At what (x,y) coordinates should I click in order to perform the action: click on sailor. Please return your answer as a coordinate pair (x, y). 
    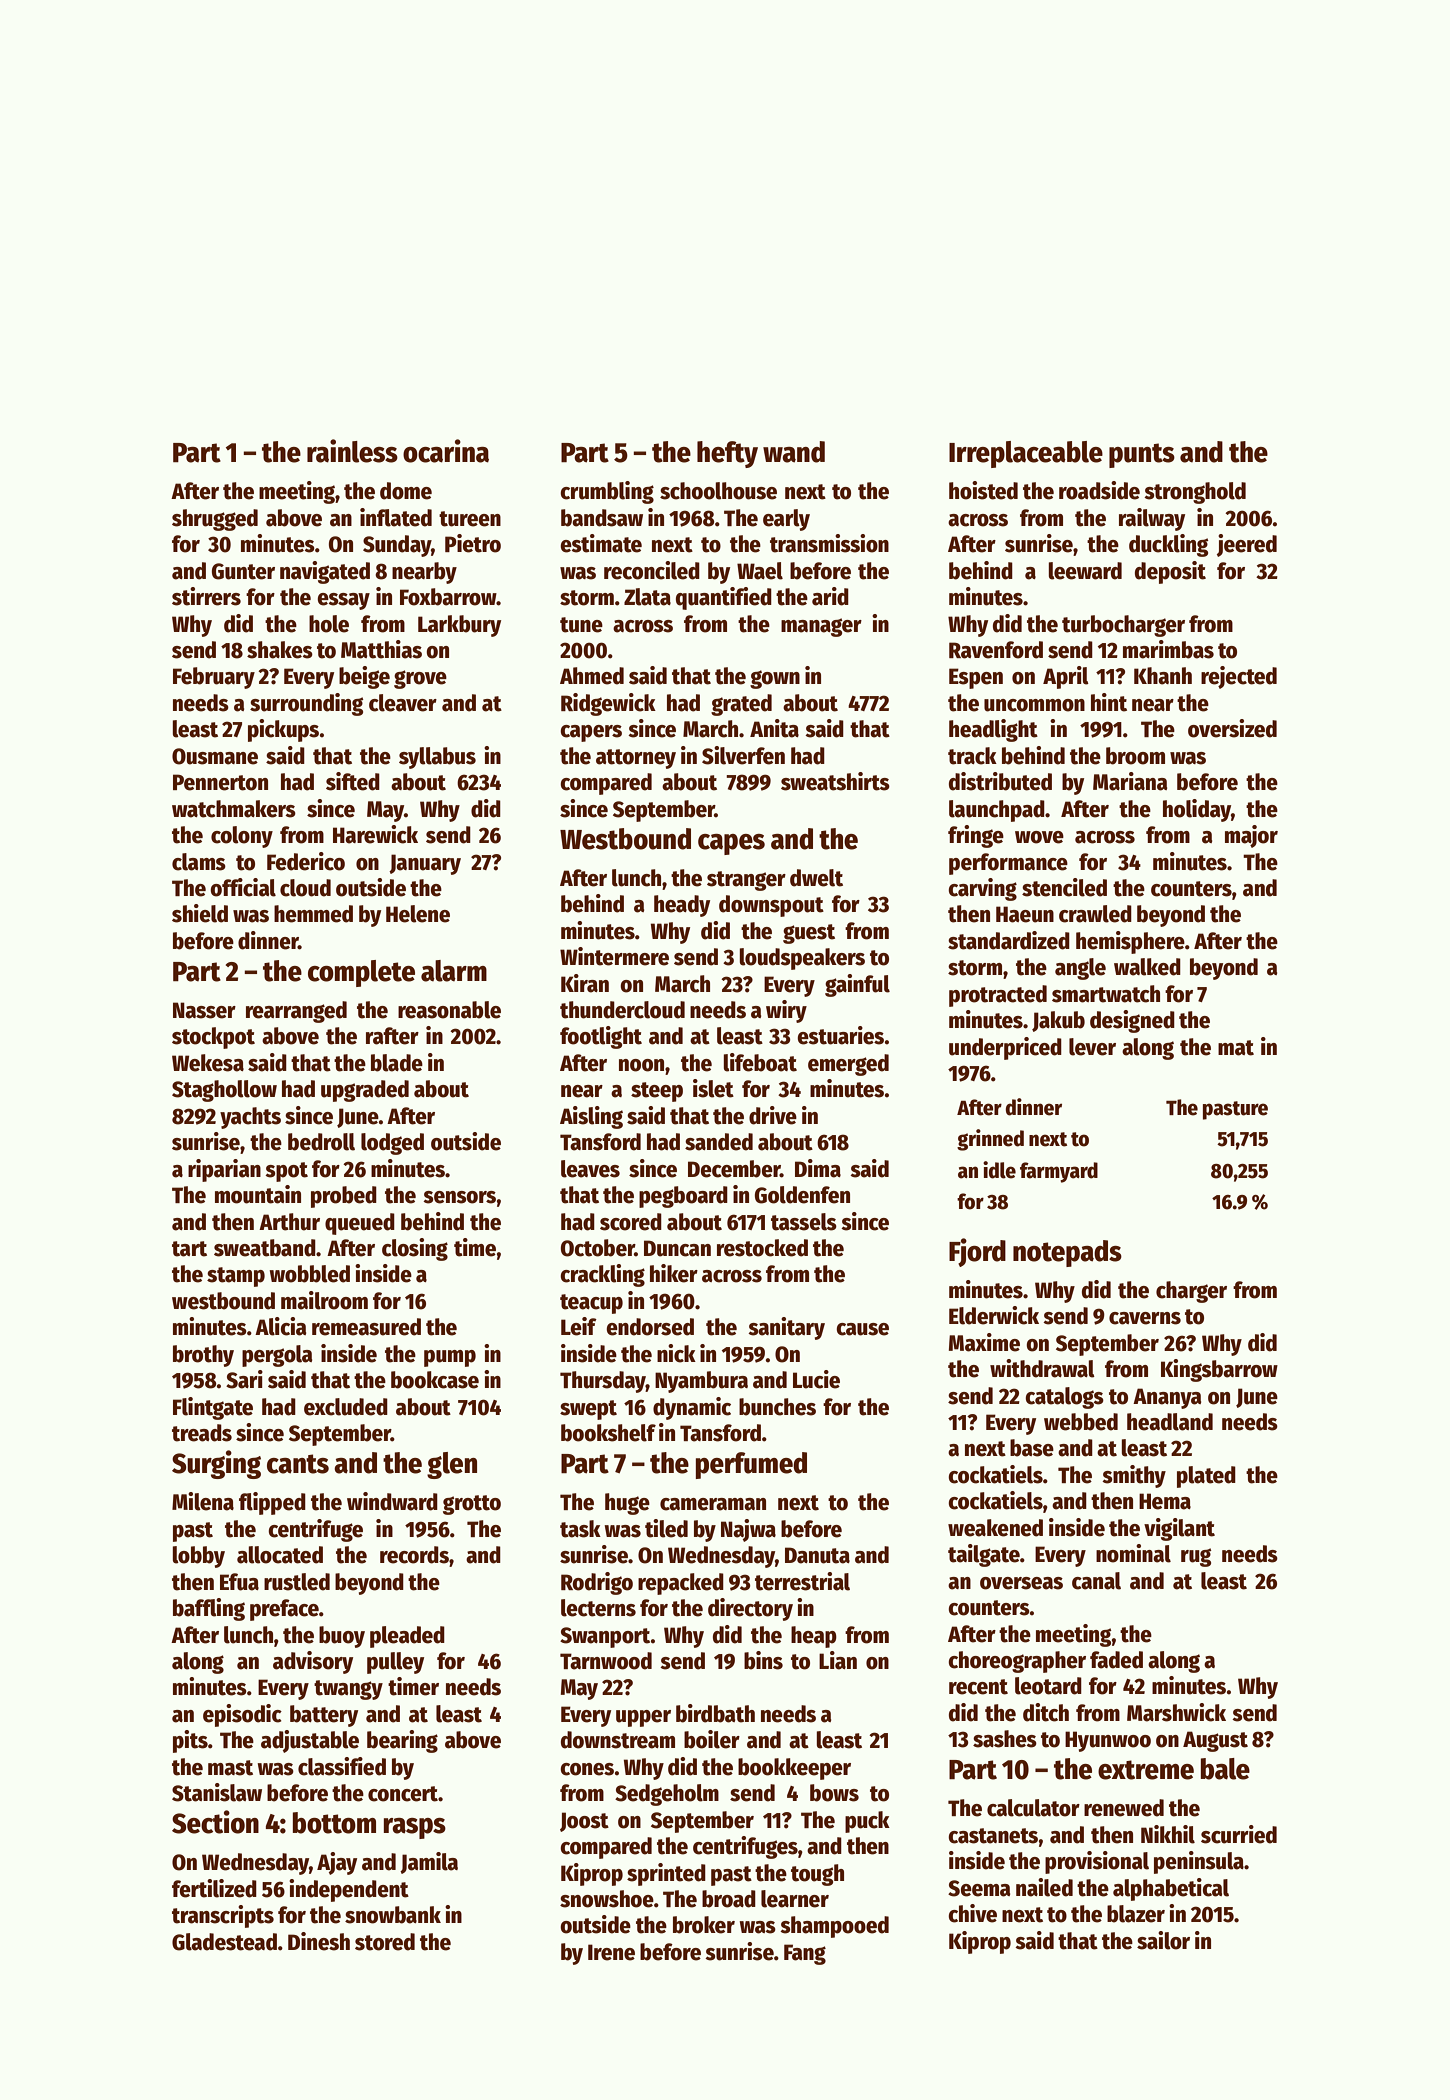
    Looking at the image, I should click on (1163, 1940).
